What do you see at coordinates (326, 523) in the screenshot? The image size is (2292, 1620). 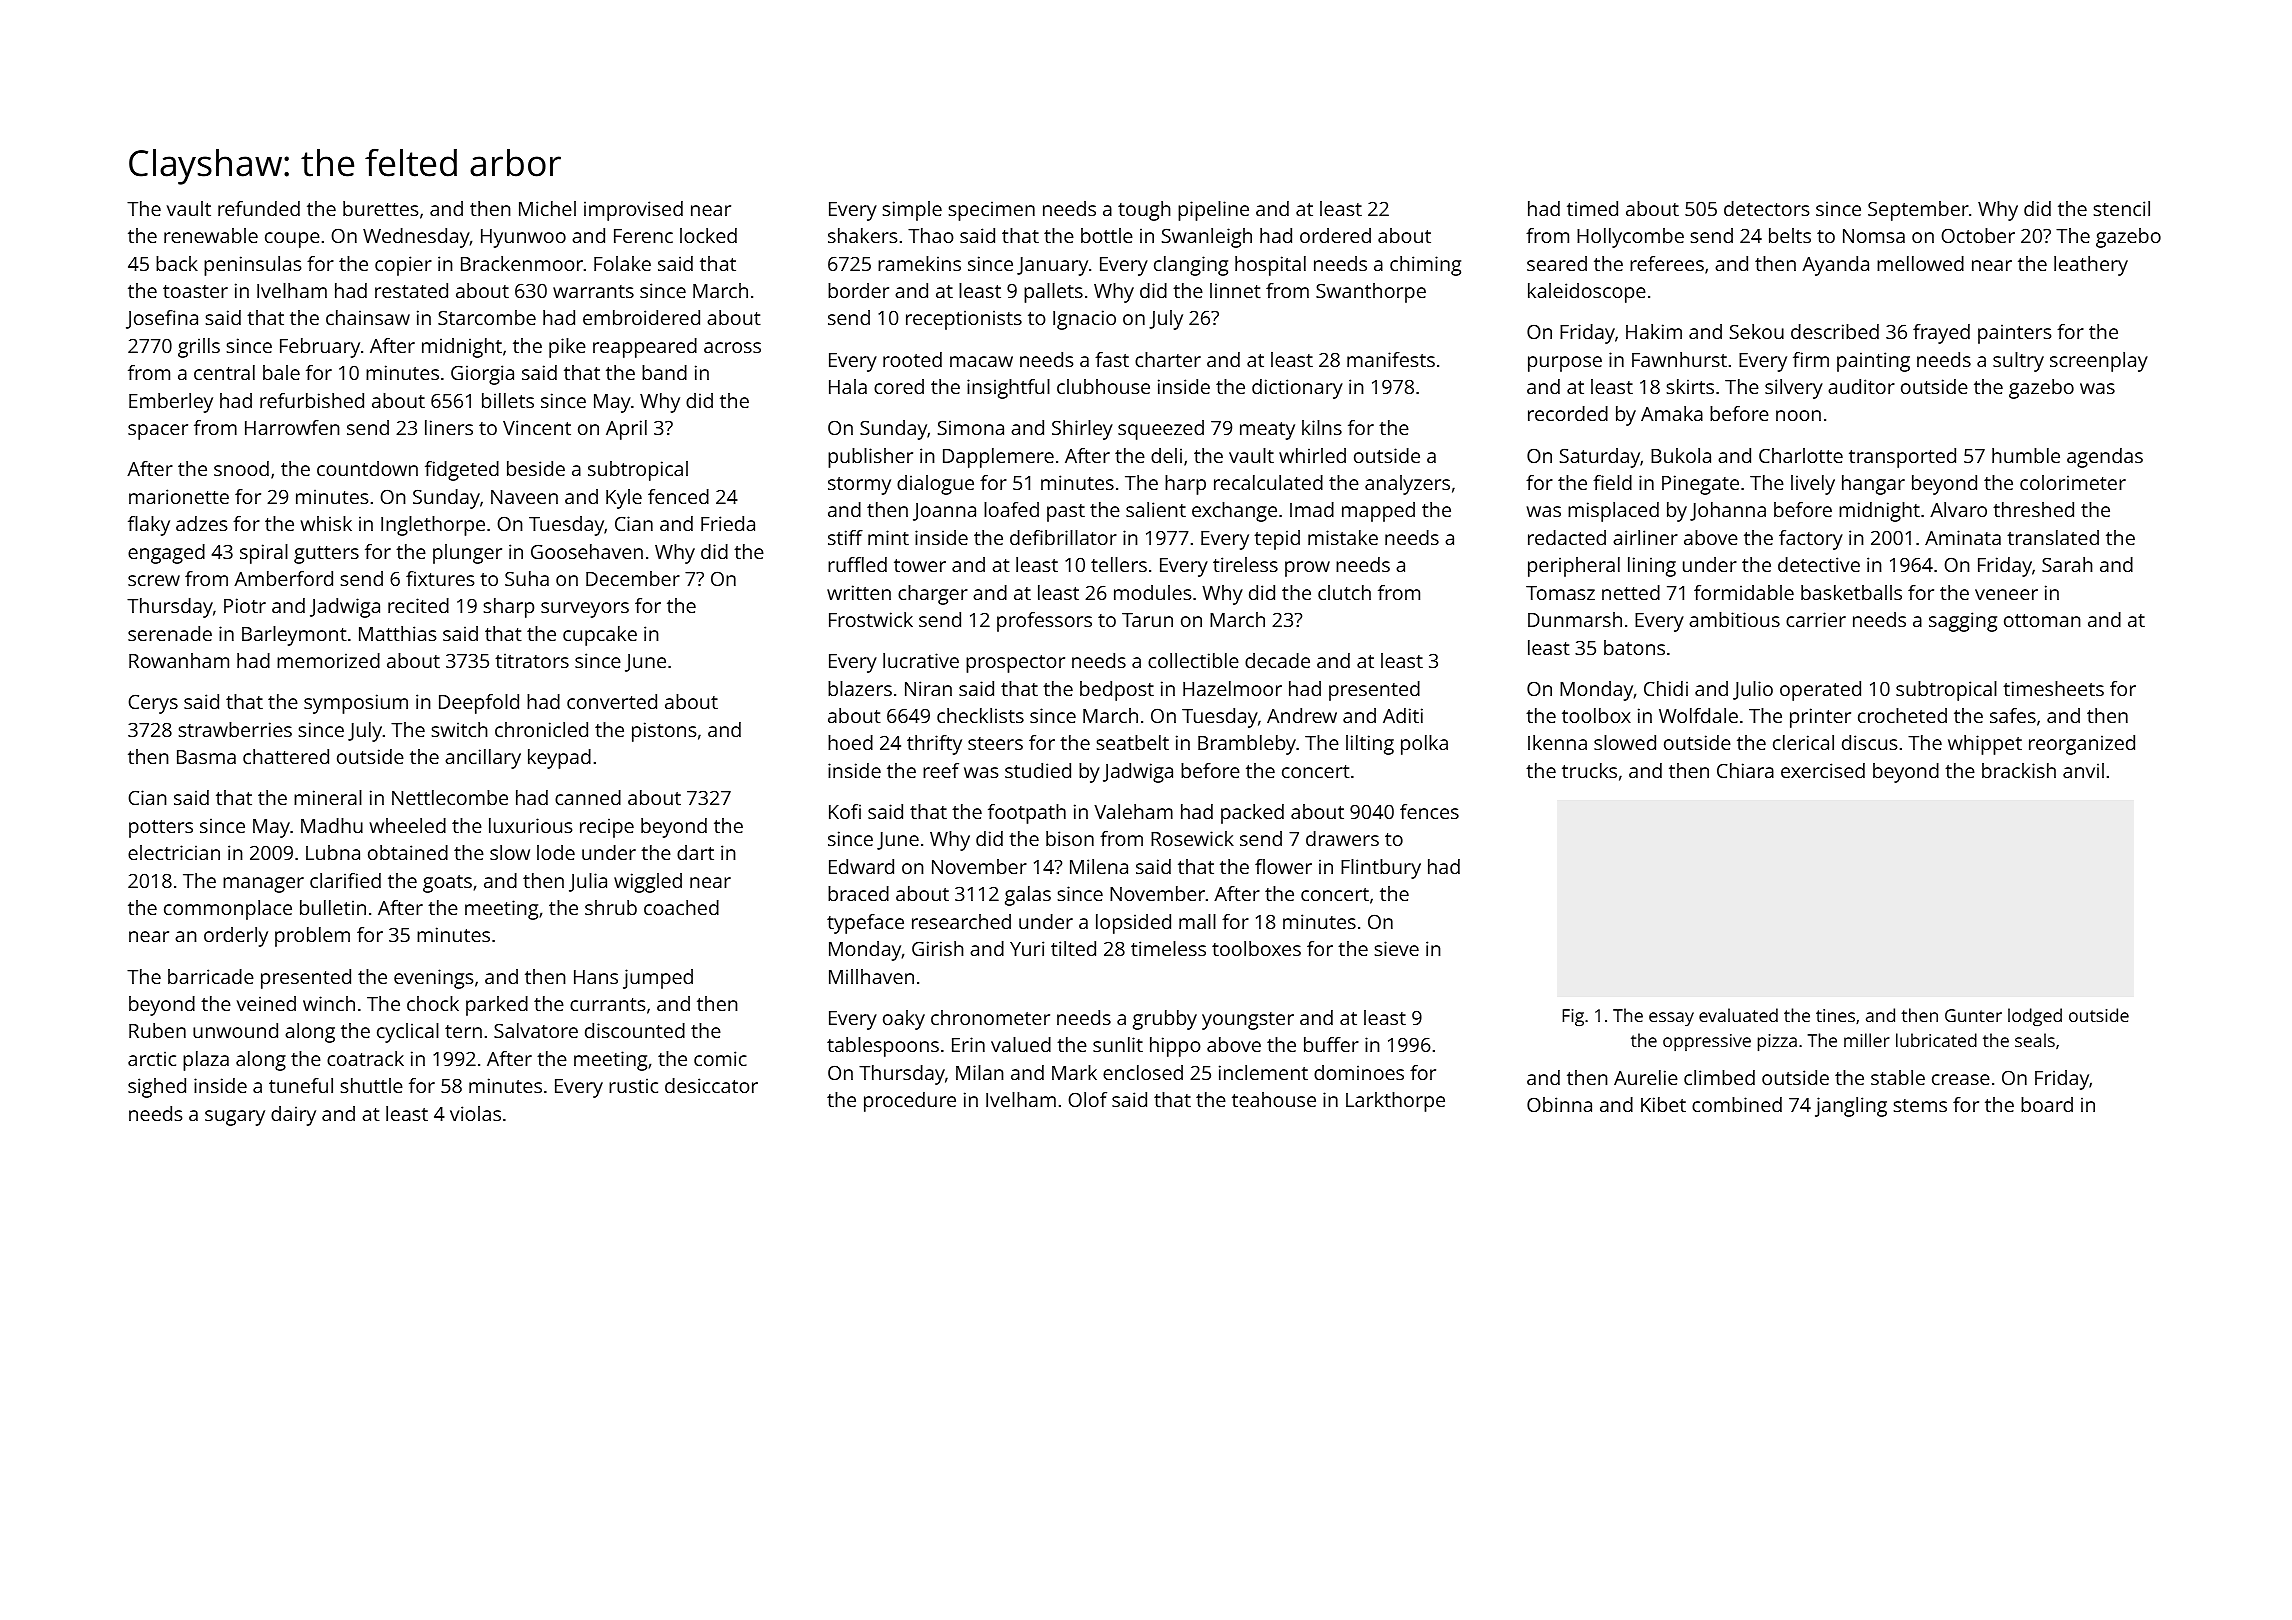 I see `whisk` at bounding box center [326, 523].
